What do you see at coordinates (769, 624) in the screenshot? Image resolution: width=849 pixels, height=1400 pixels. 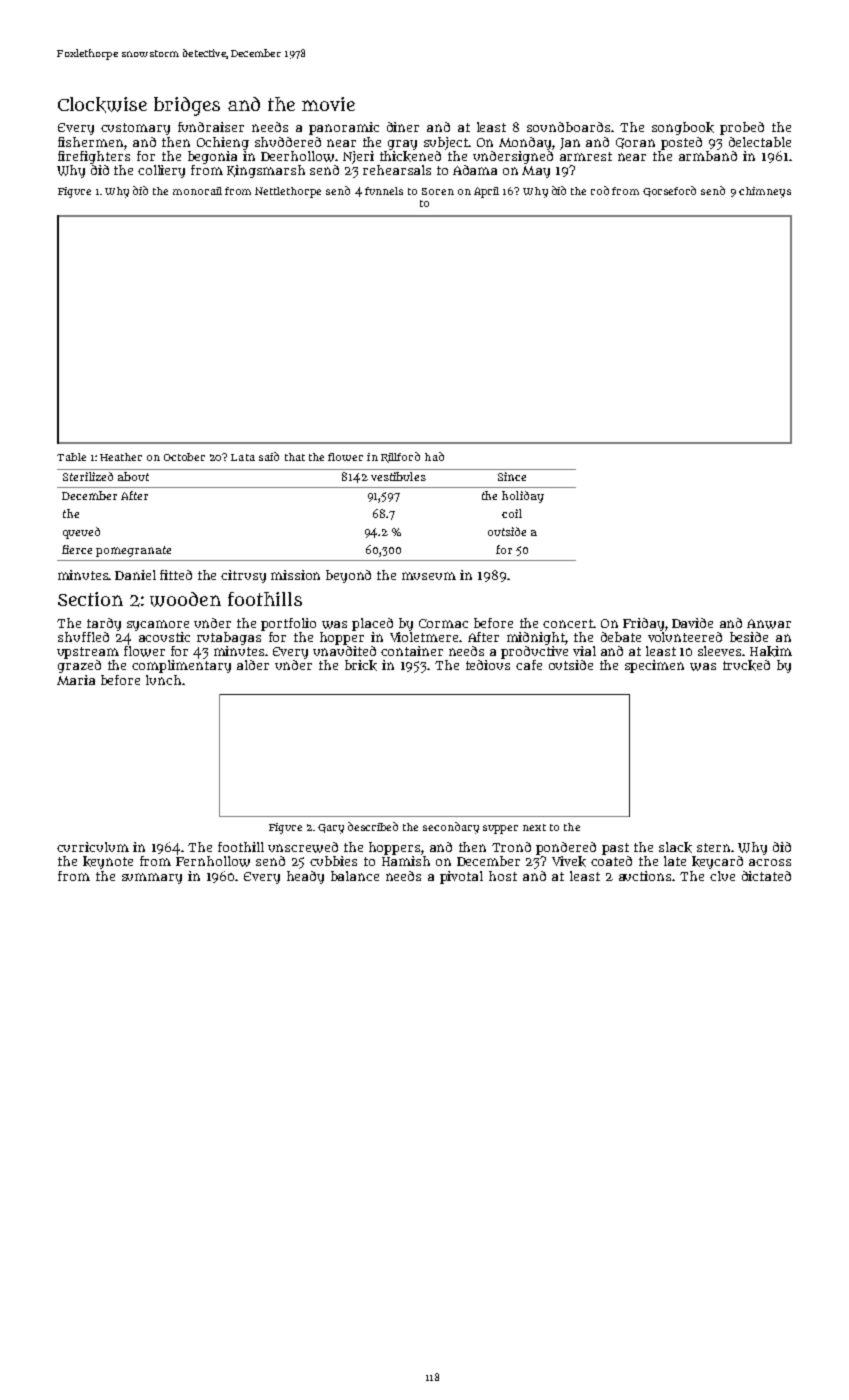 I see `Anwar` at bounding box center [769, 624].
